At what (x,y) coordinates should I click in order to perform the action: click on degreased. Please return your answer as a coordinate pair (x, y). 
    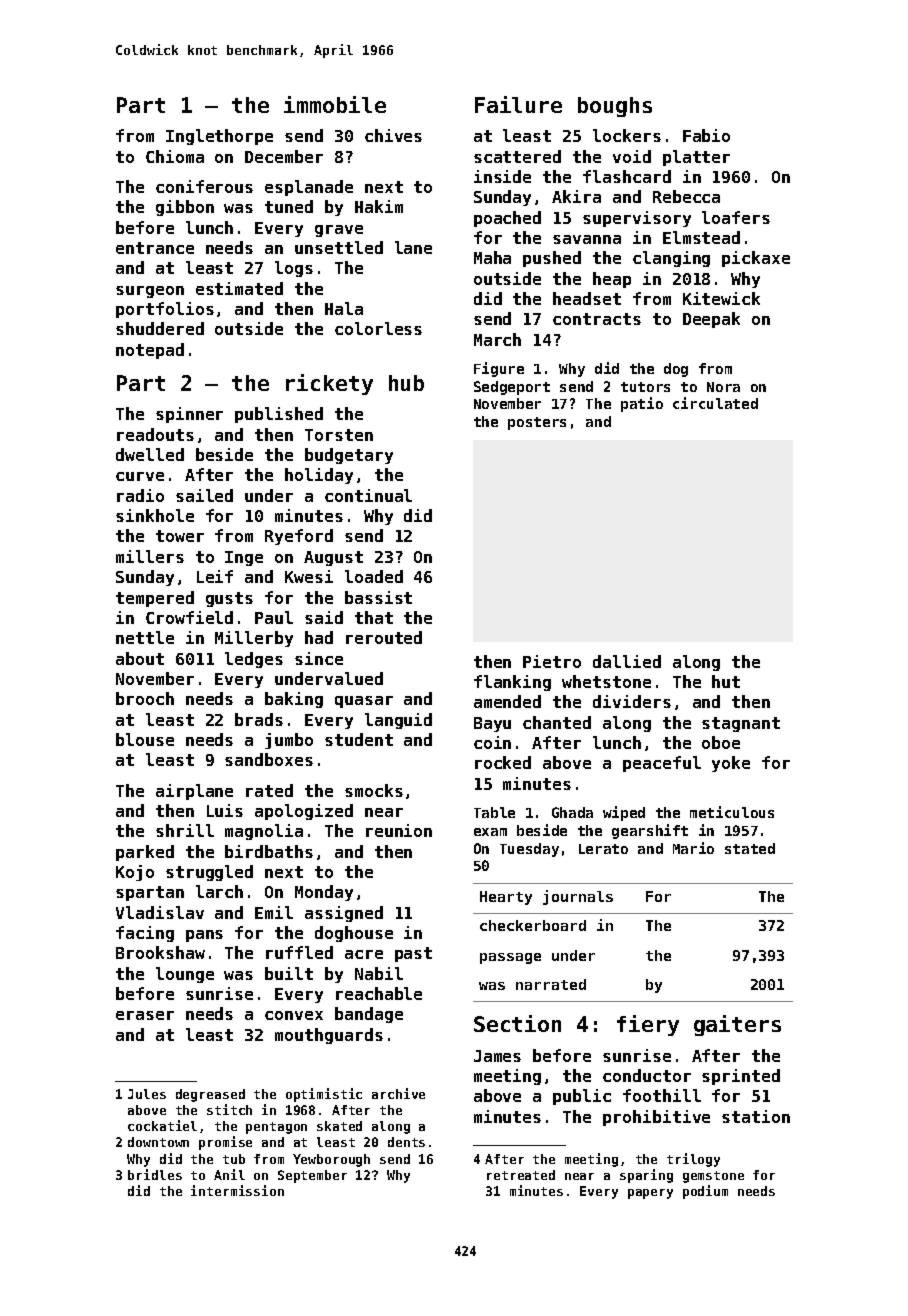
    Looking at the image, I should click on (210, 1095).
